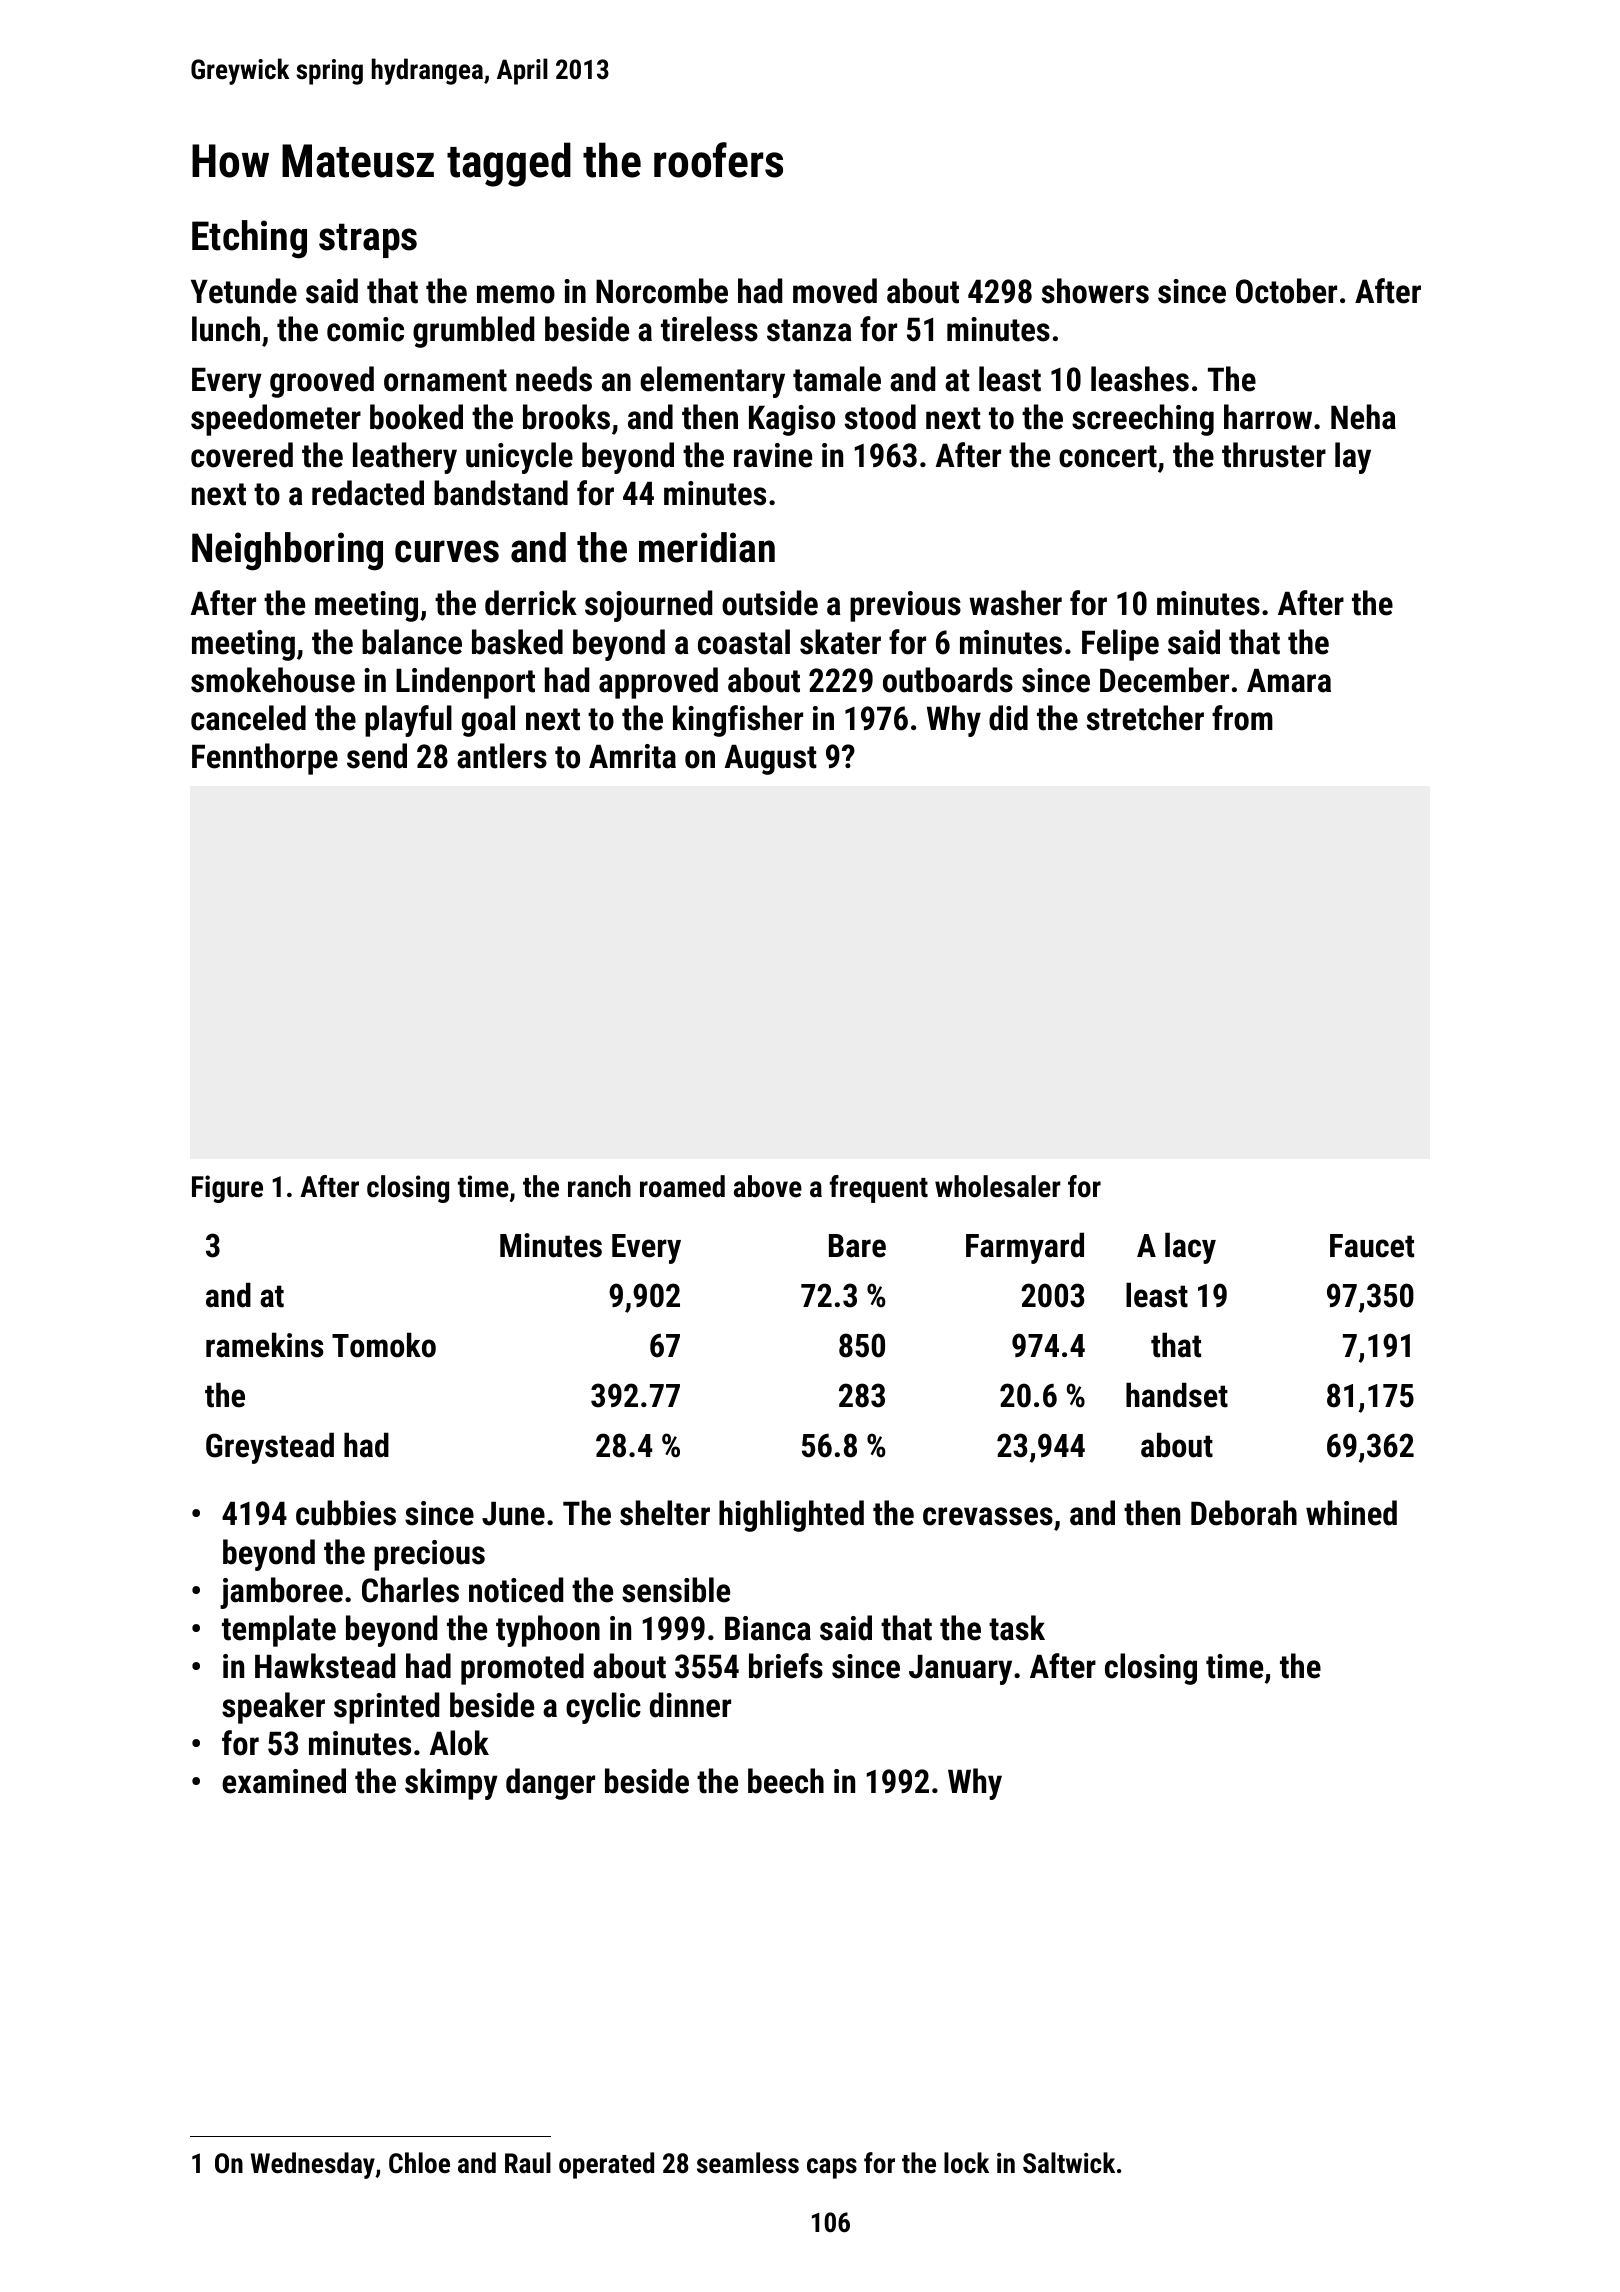 Image resolution: width=1620 pixels, height=2292 pixels. I want to click on Amrita, so click(632, 756).
